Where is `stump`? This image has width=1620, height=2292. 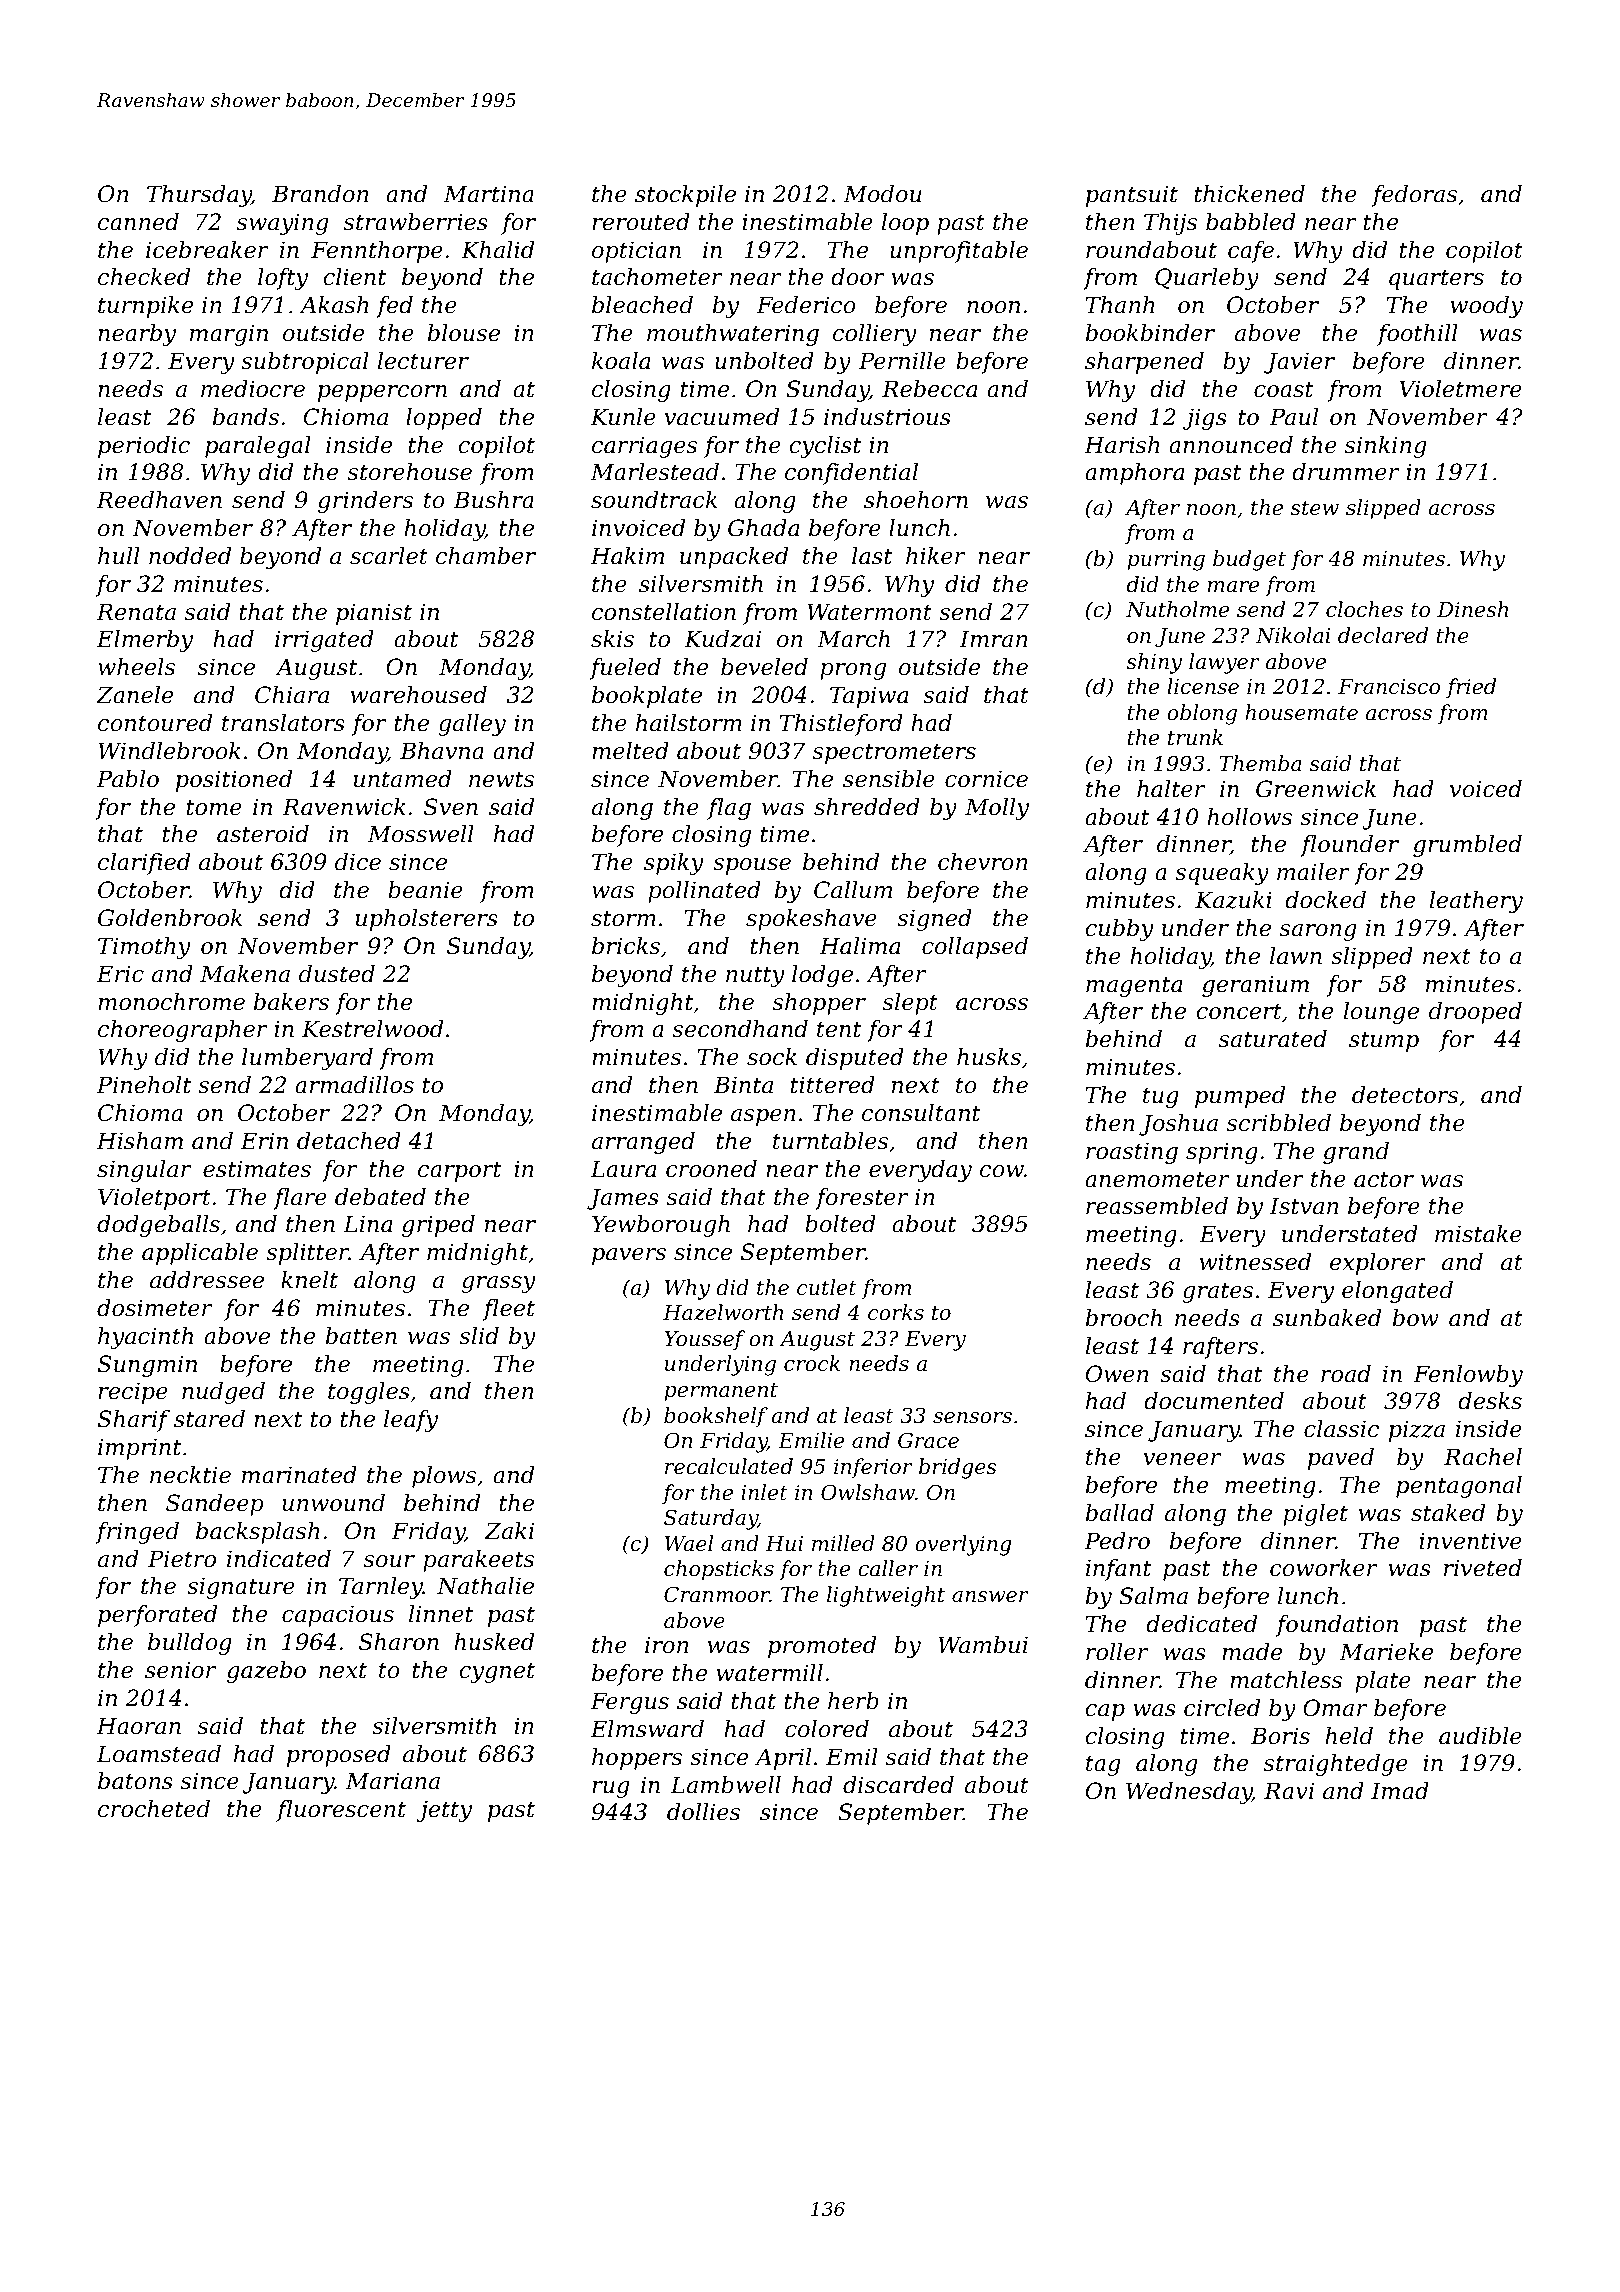 stump is located at coordinates (1384, 1041).
